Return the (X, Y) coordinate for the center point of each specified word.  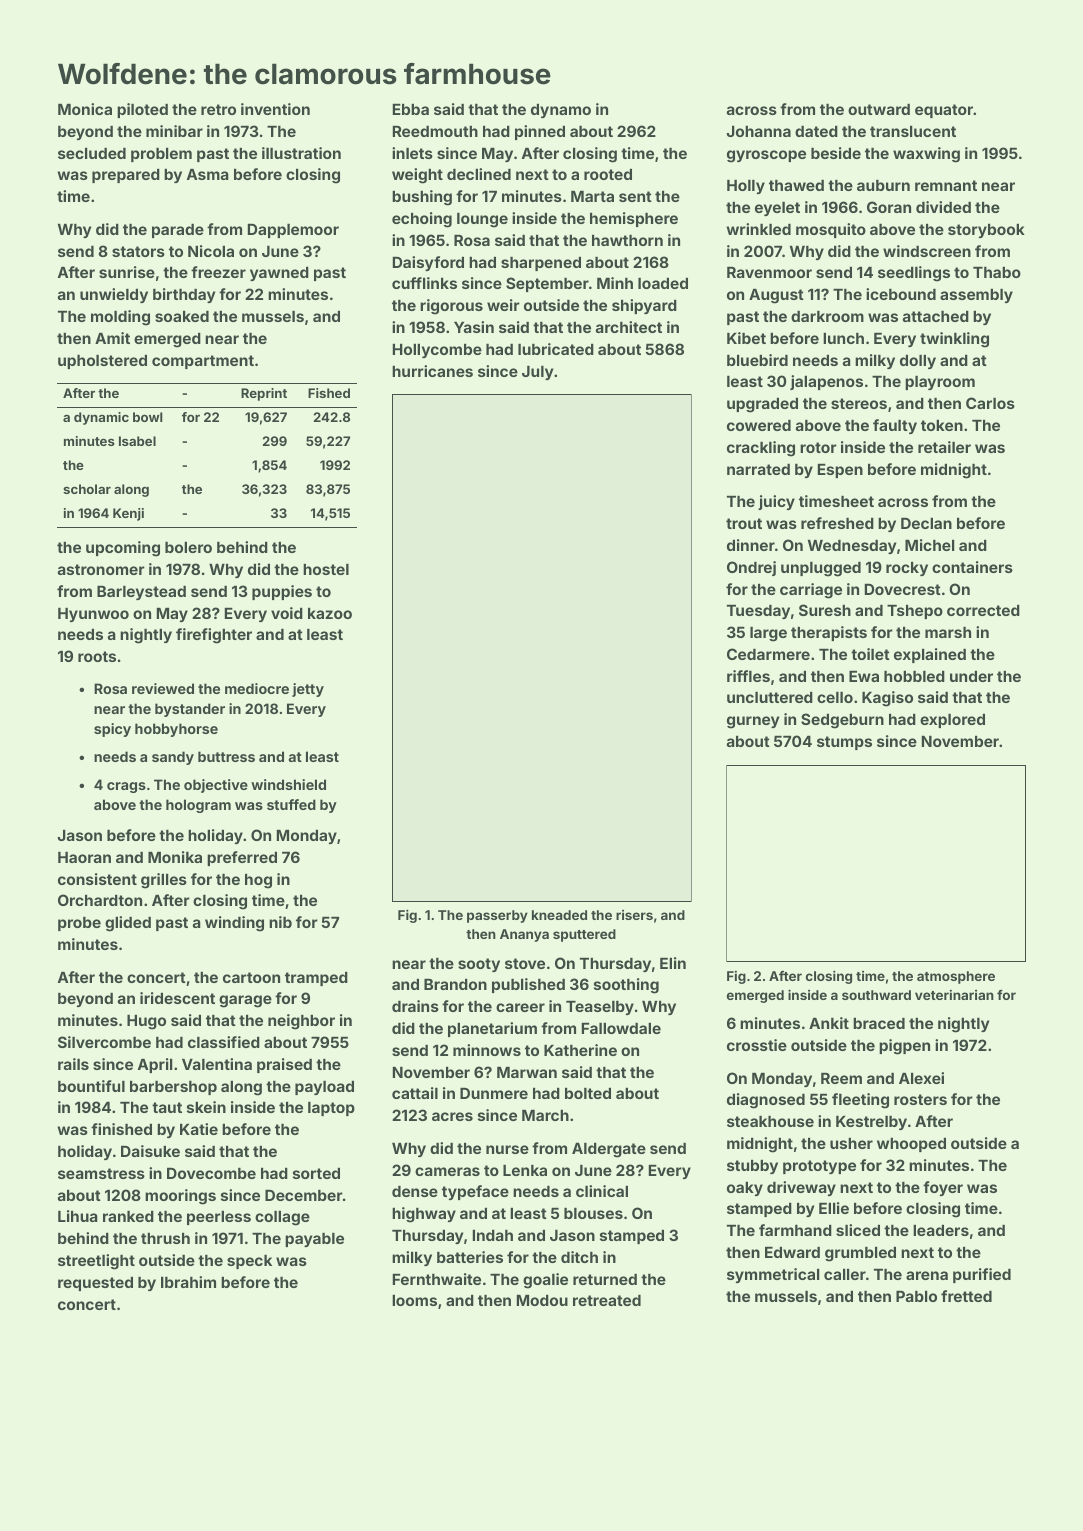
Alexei (921, 1078)
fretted (966, 1296)
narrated (758, 469)
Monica (85, 109)
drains (415, 1006)
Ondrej (751, 568)
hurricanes (432, 371)
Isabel (137, 441)
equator (944, 111)
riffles (748, 676)
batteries (470, 1257)
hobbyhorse (176, 730)
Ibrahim (188, 1282)
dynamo (561, 111)
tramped (316, 979)
